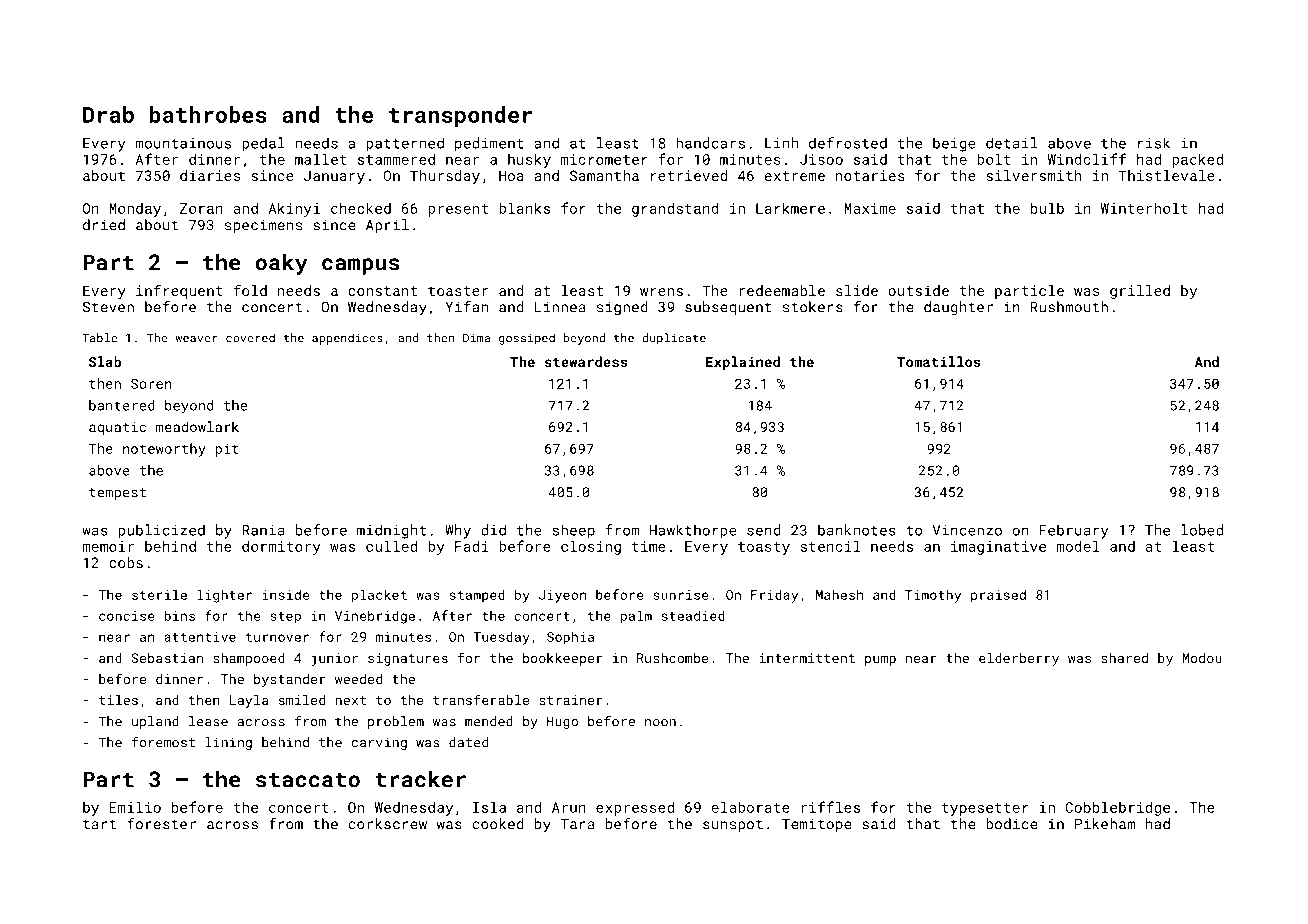 This screenshot has height=924, width=1308. What do you see at coordinates (277, 637) in the screenshot?
I see `turnover` at bounding box center [277, 637].
